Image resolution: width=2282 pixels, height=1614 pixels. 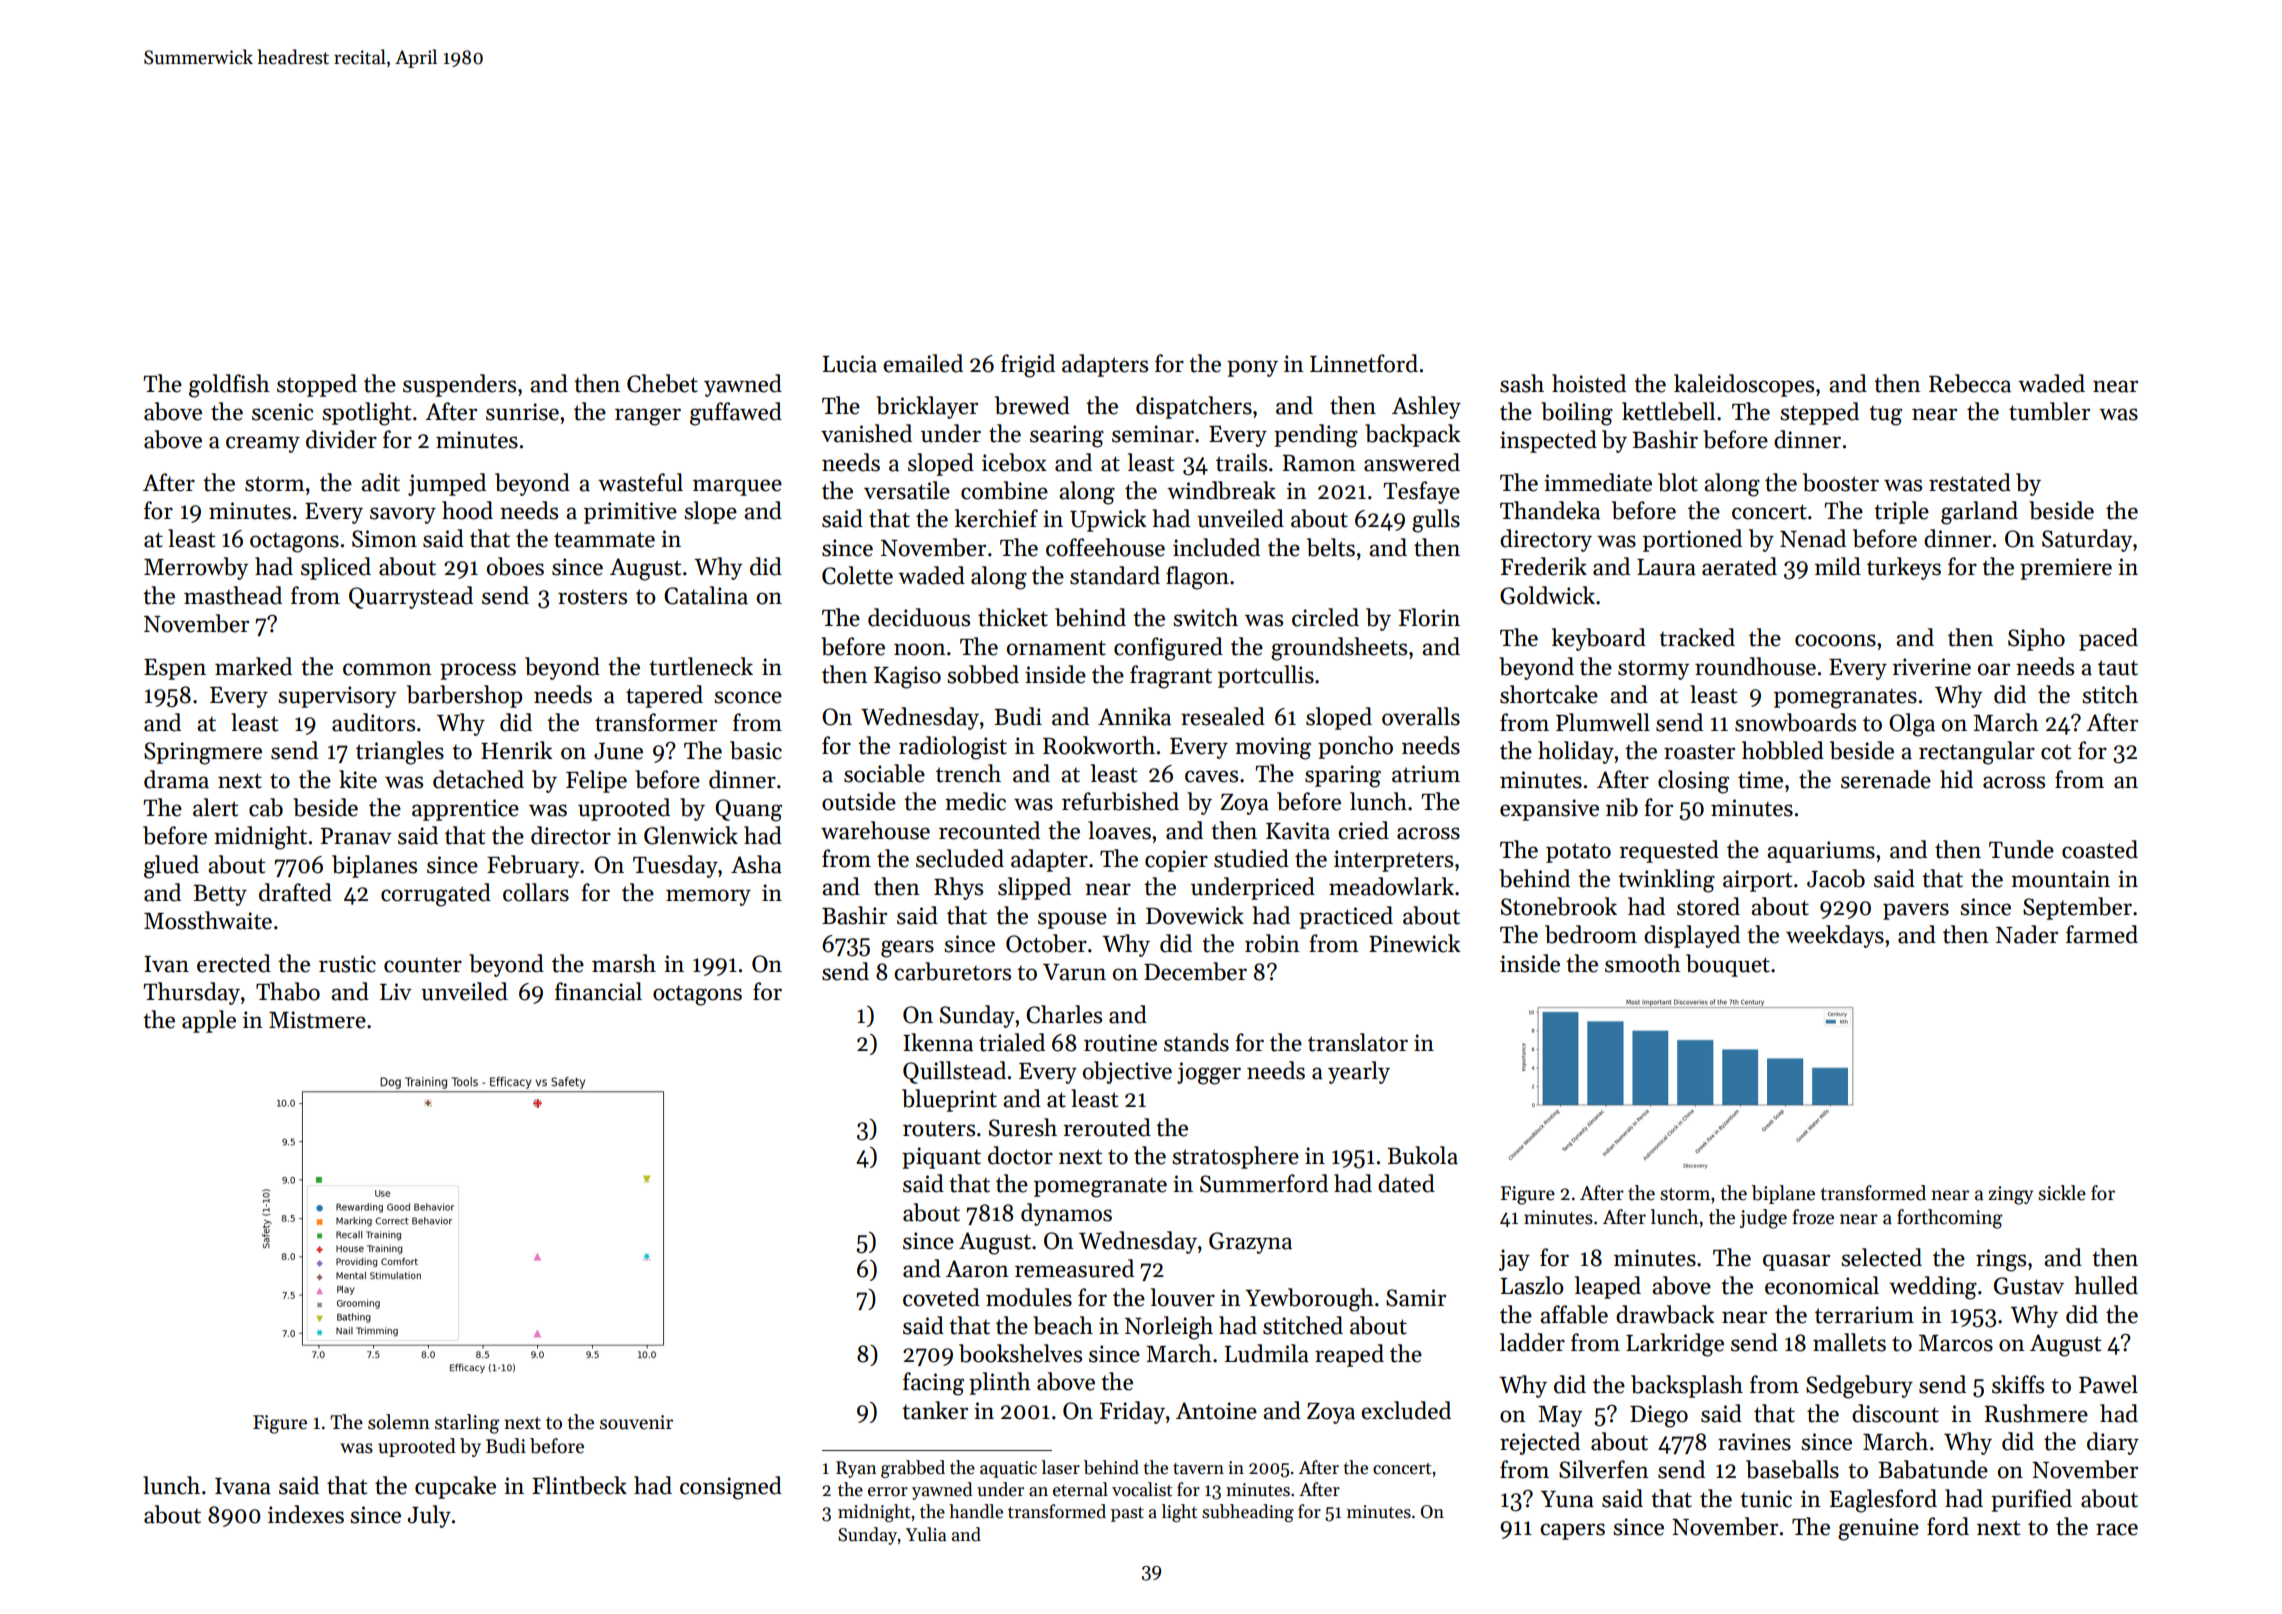 I want to click on thicket, so click(x=1013, y=617).
